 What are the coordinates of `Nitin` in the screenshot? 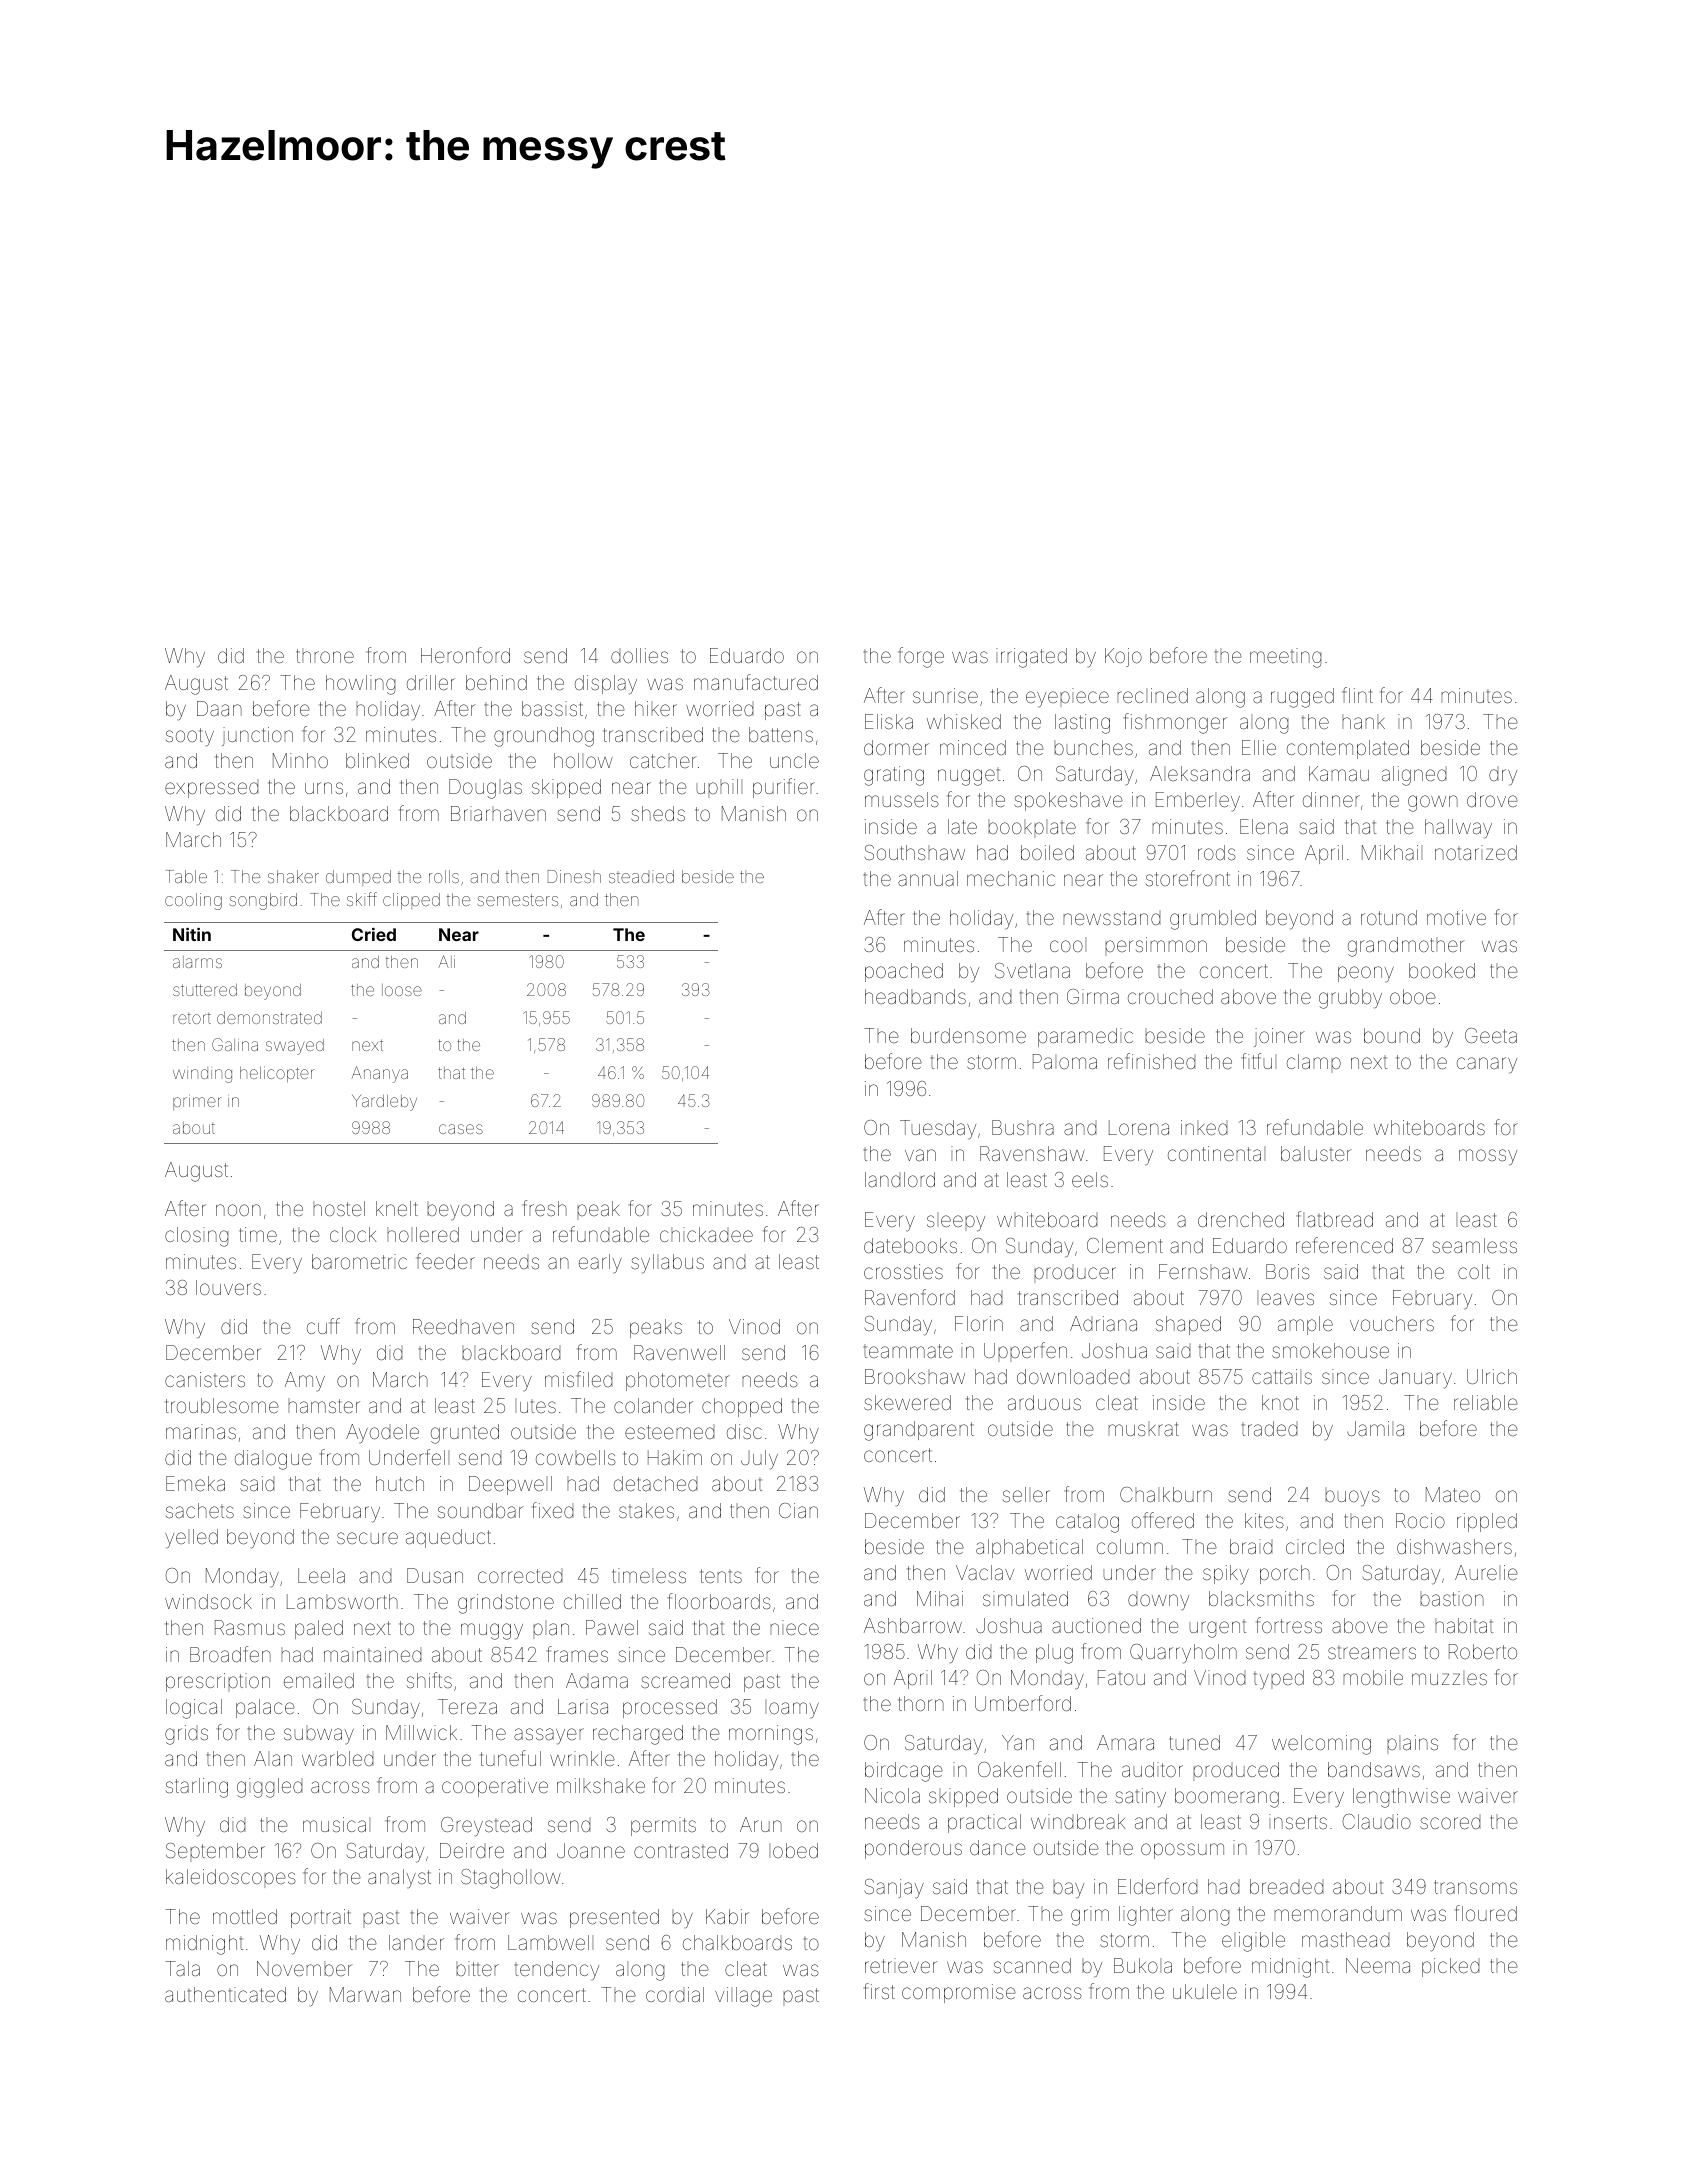 It's located at (192, 934).
